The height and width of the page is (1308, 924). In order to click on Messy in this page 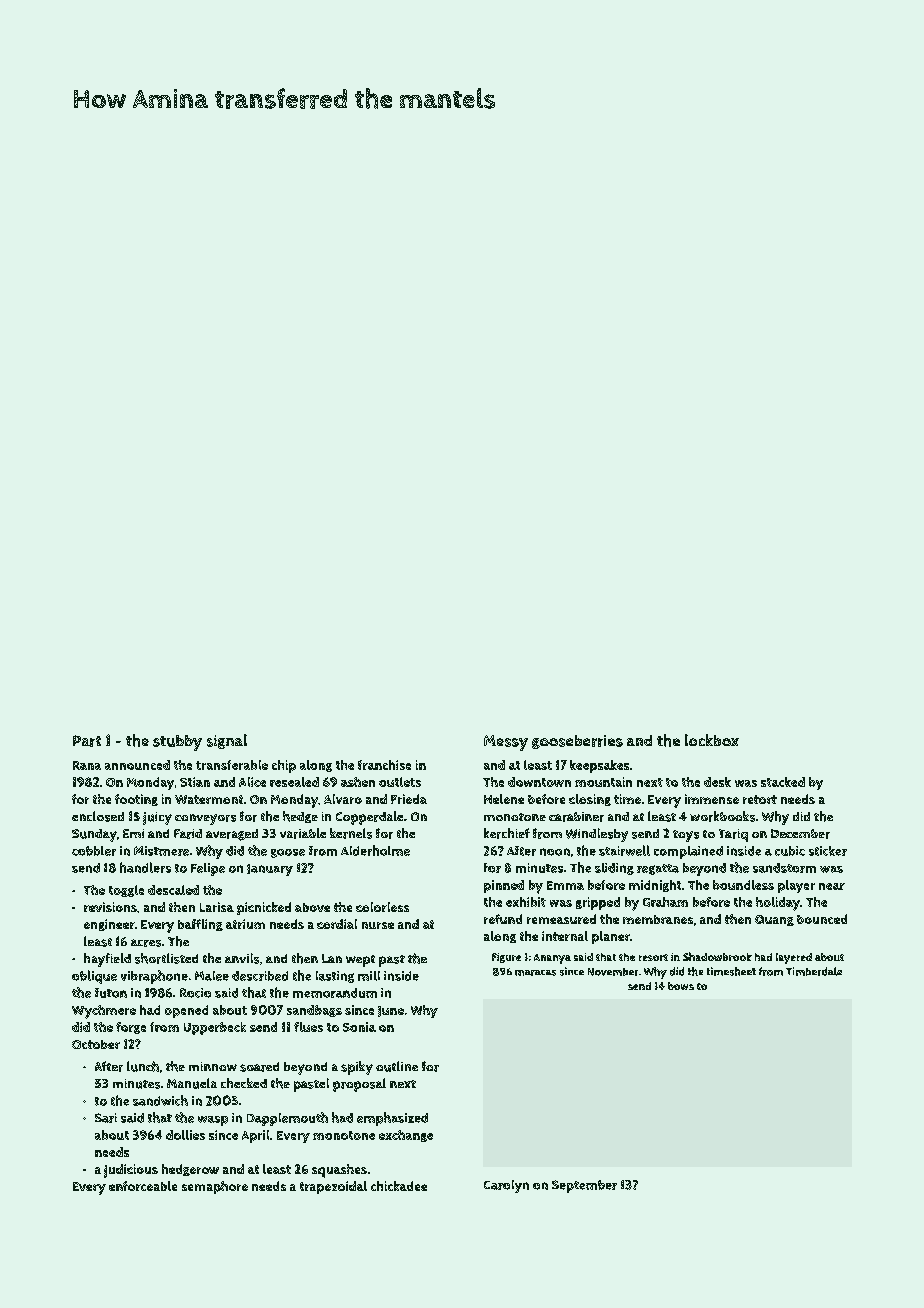, I will do `click(506, 743)`.
